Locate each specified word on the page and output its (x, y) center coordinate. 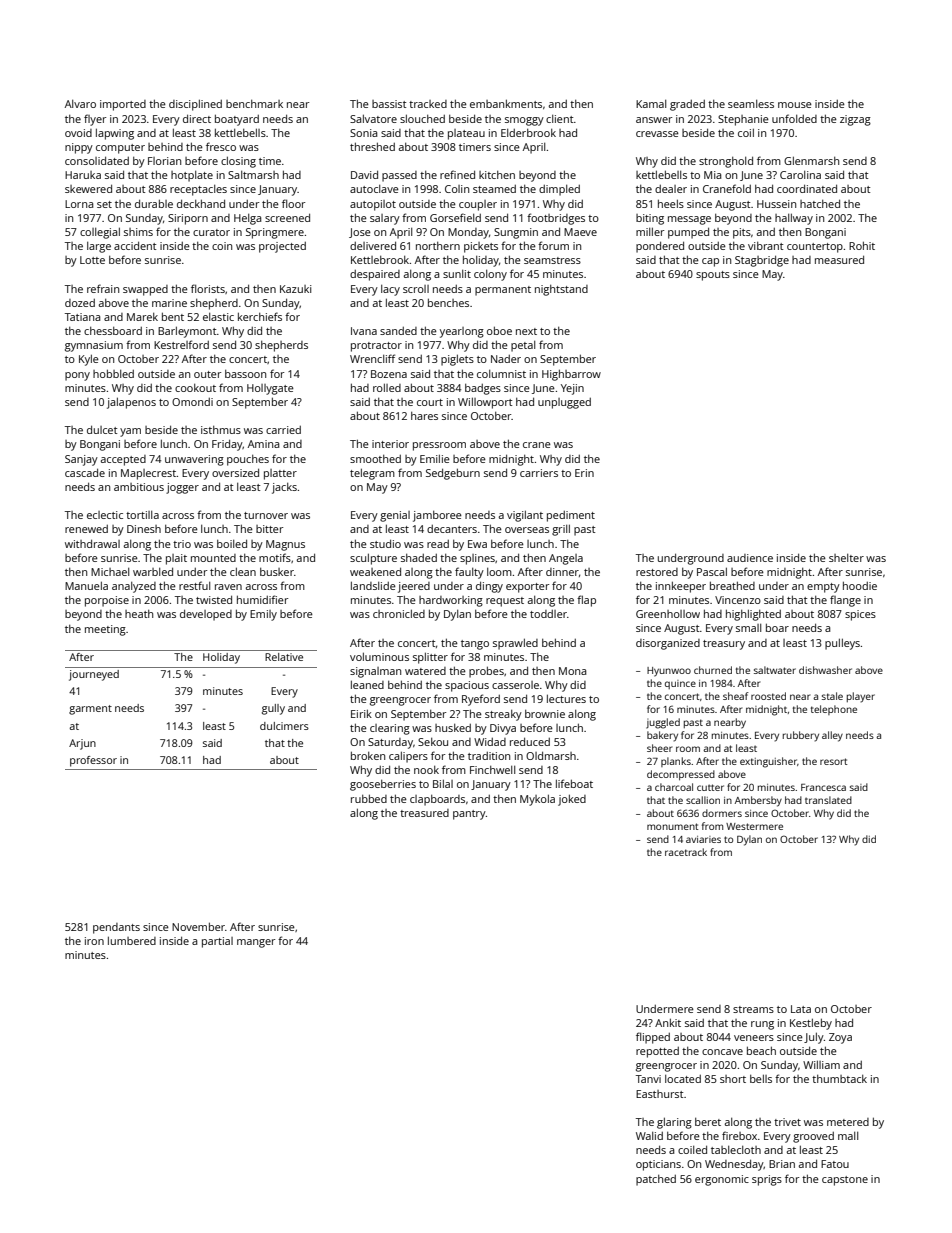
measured (839, 259)
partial (217, 942)
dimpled (559, 190)
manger (256, 943)
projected (282, 247)
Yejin (572, 389)
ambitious (139, 487)
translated (828, 800)
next (526, 331)
